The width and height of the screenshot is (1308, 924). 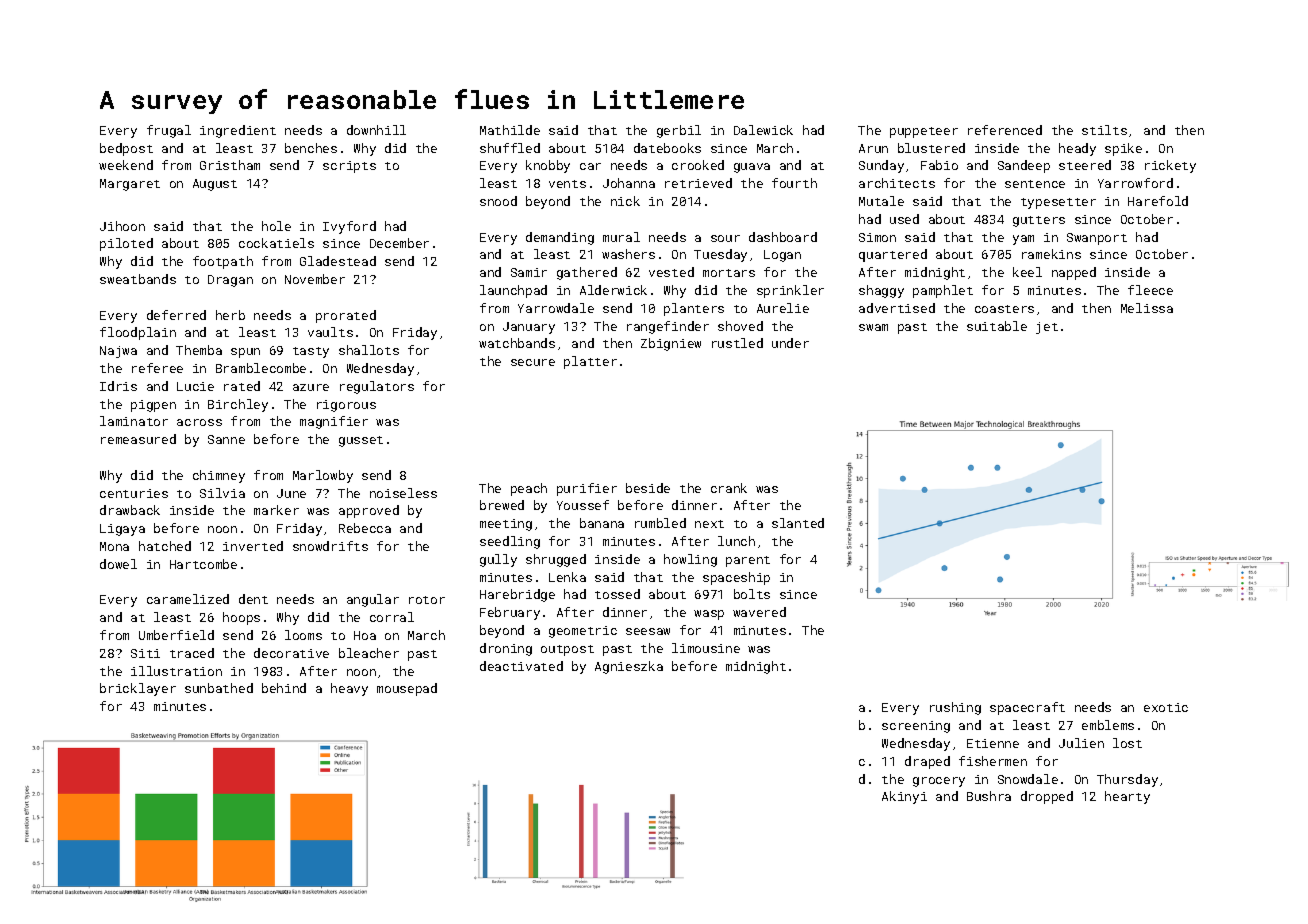 What do you see at coordinates (916, 727) in the screenshot?
I see `screening` at bounding box center [916, 727].
